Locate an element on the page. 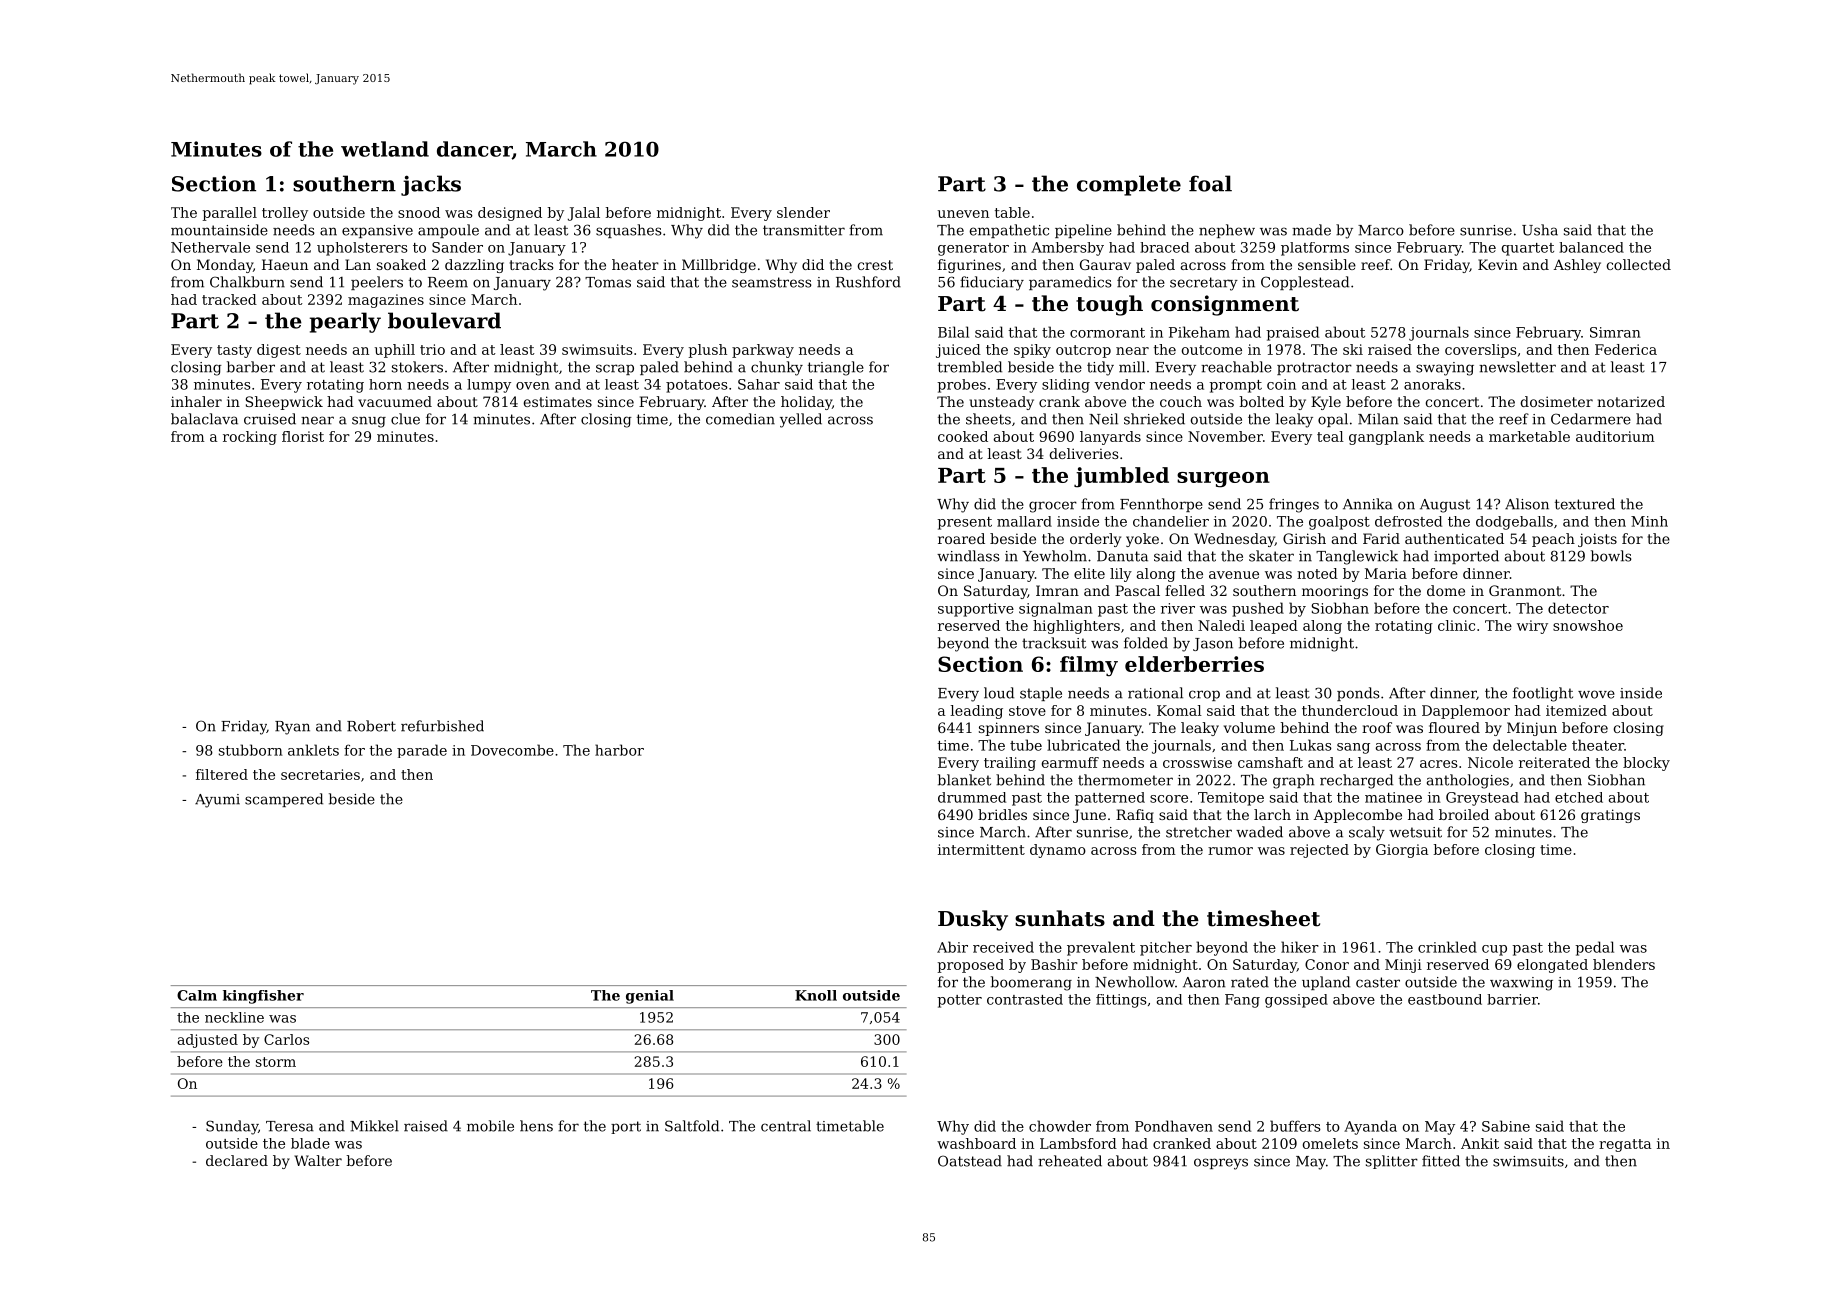 Image resolution: width=1844 pixels, height=1304 pixels. jacks is located at coordinates (431, 185).
